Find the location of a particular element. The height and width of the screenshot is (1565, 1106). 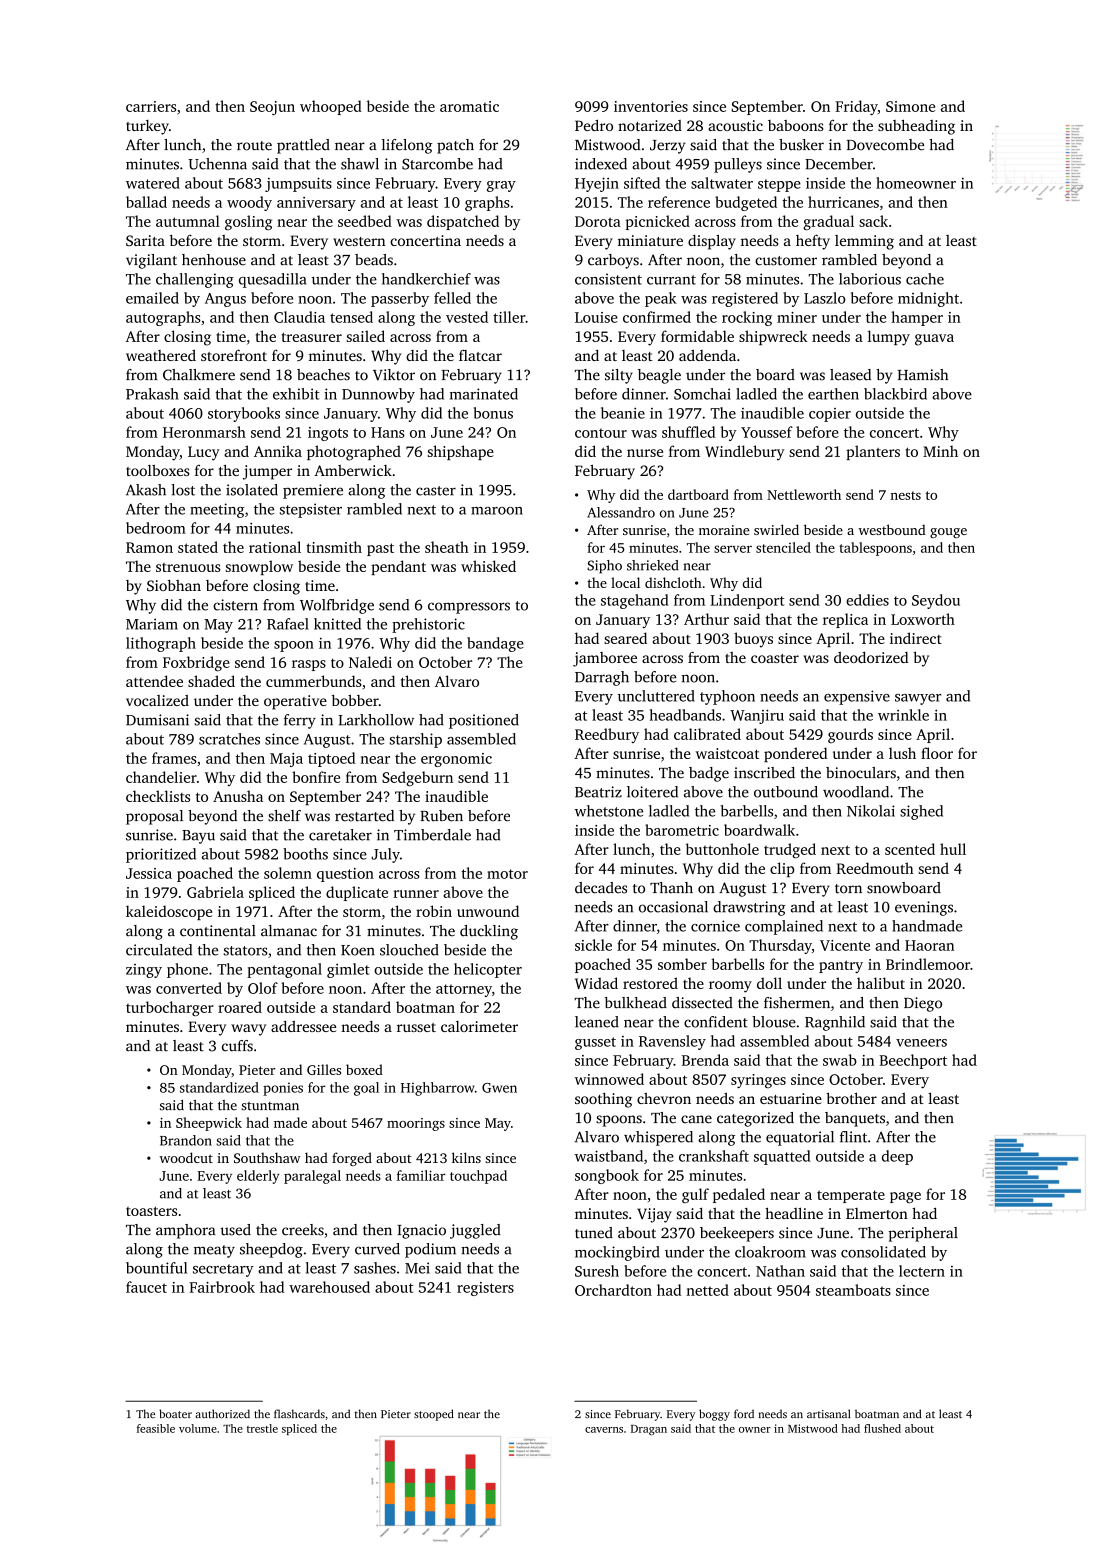

bulkhead is located at coordinates (636, 1003).
